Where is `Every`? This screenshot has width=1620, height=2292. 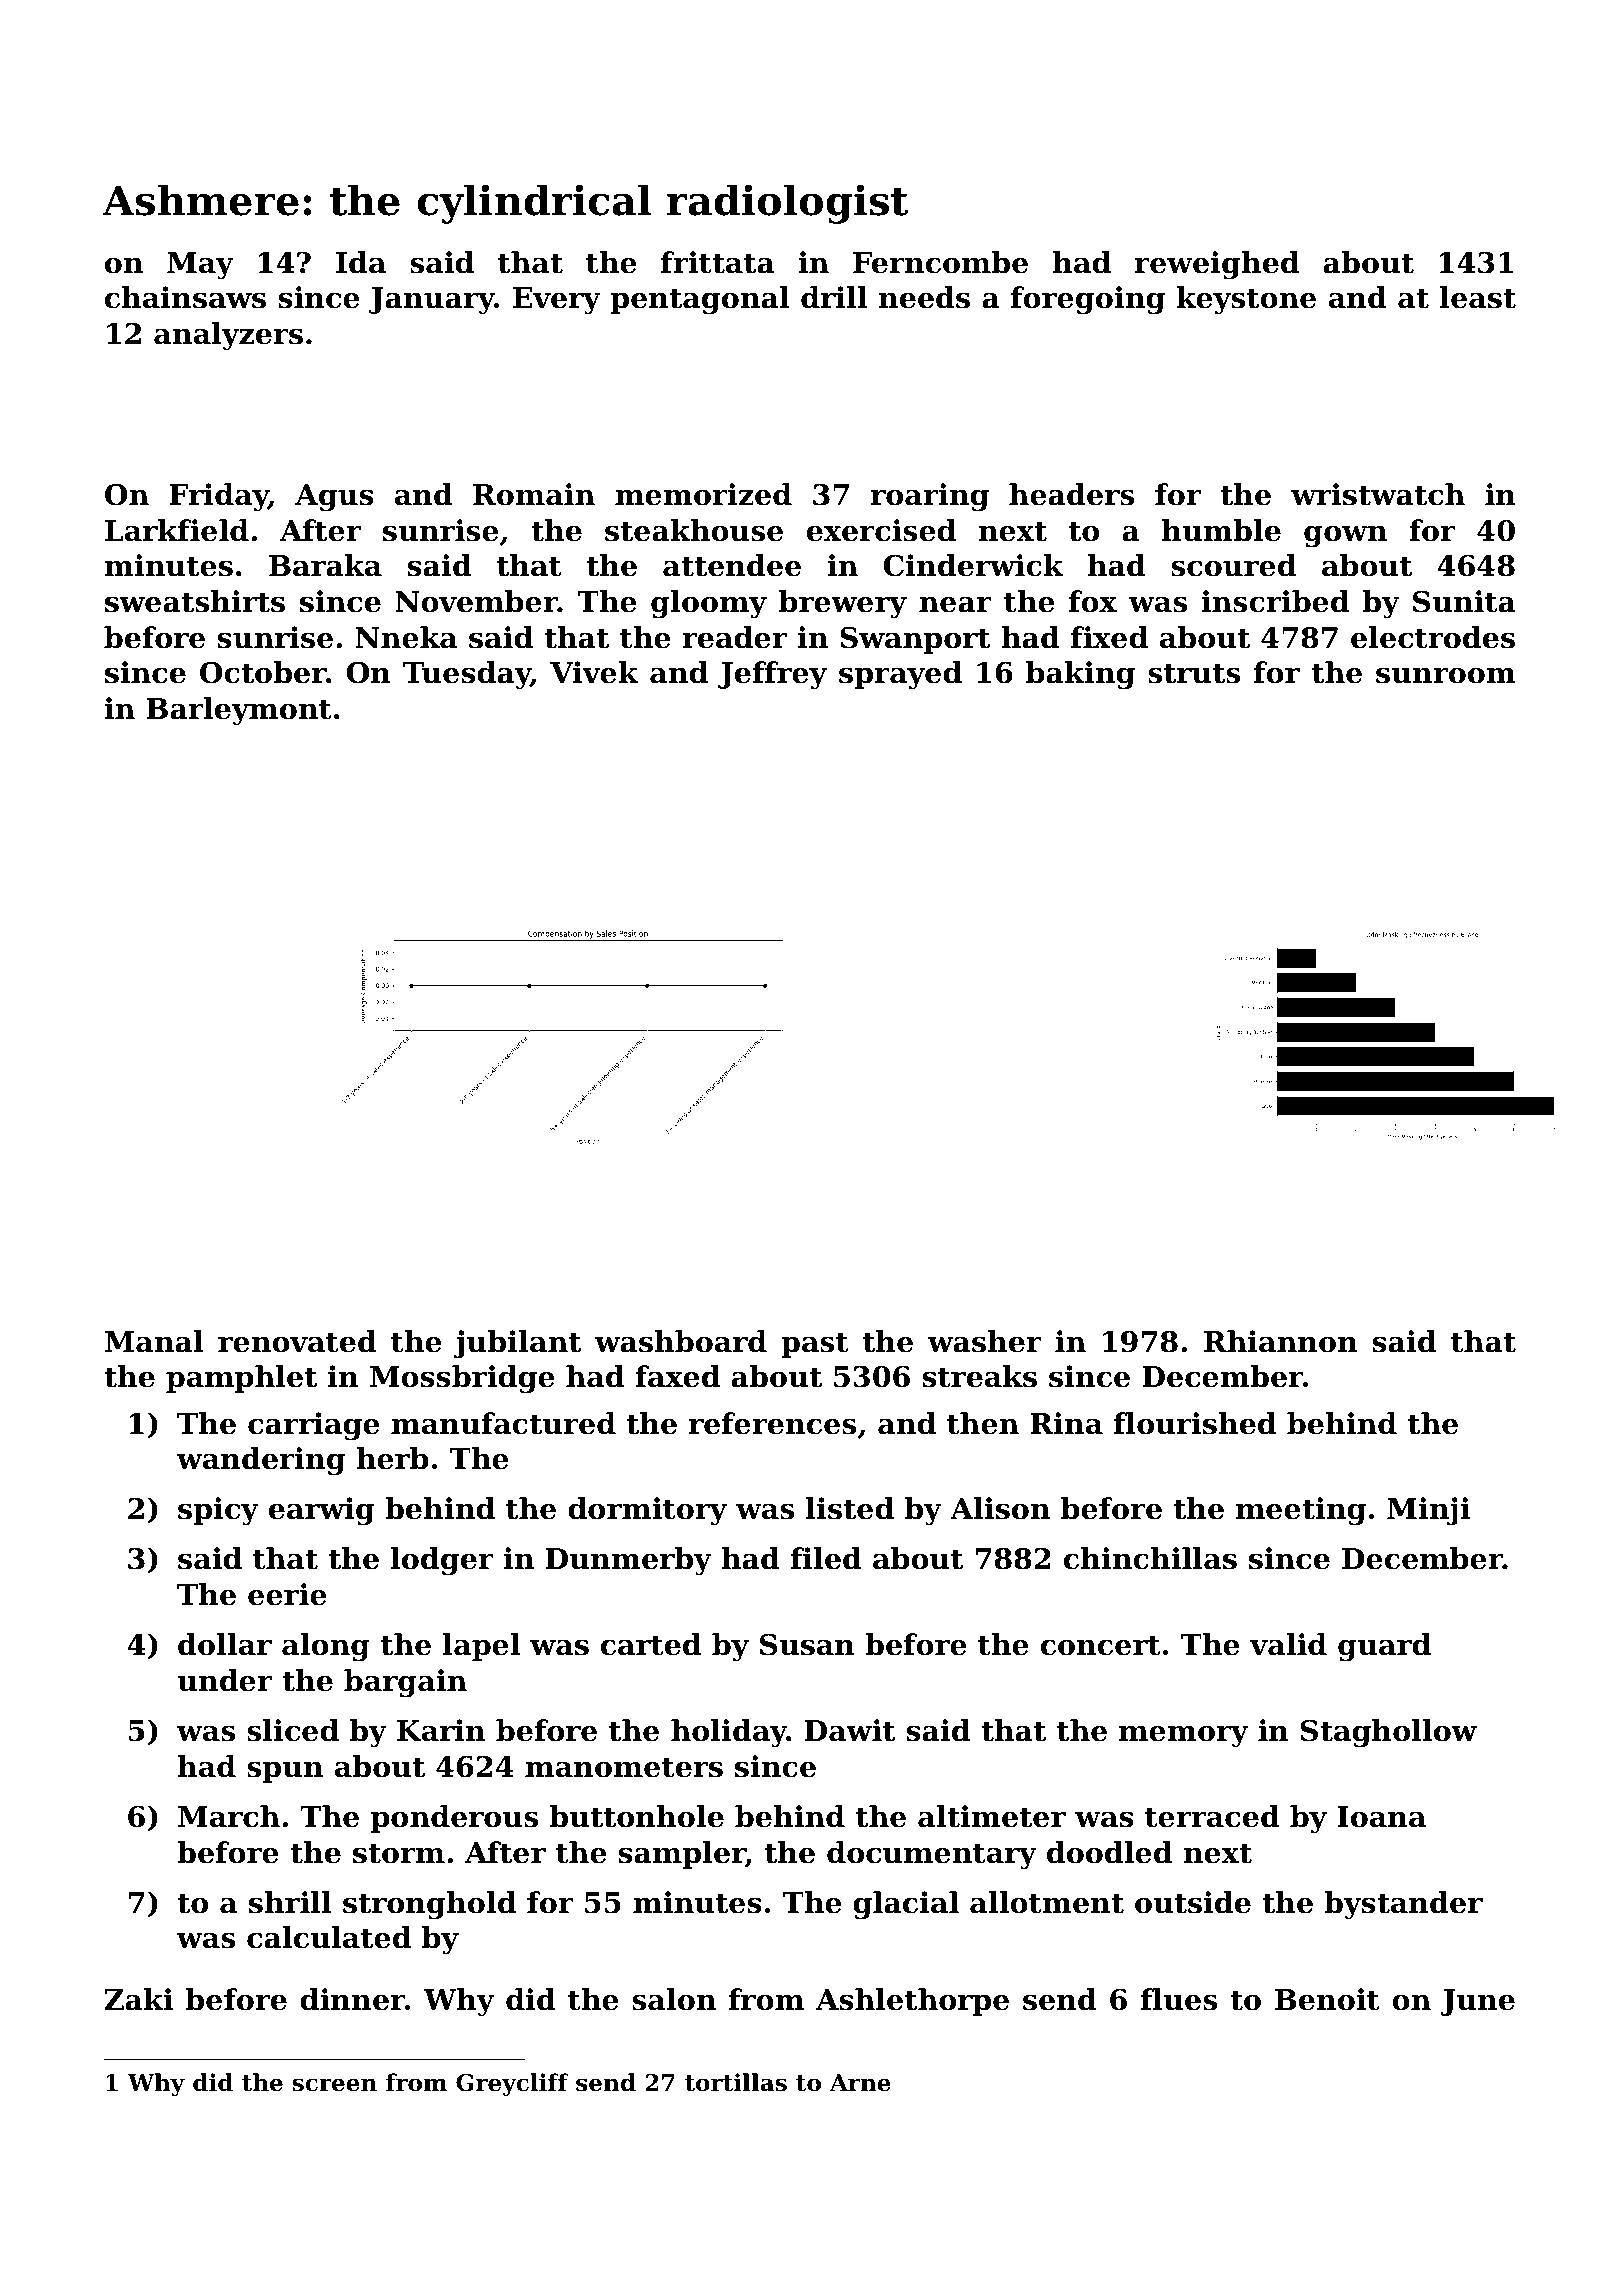 Every is located at coordinates (557, 301).
